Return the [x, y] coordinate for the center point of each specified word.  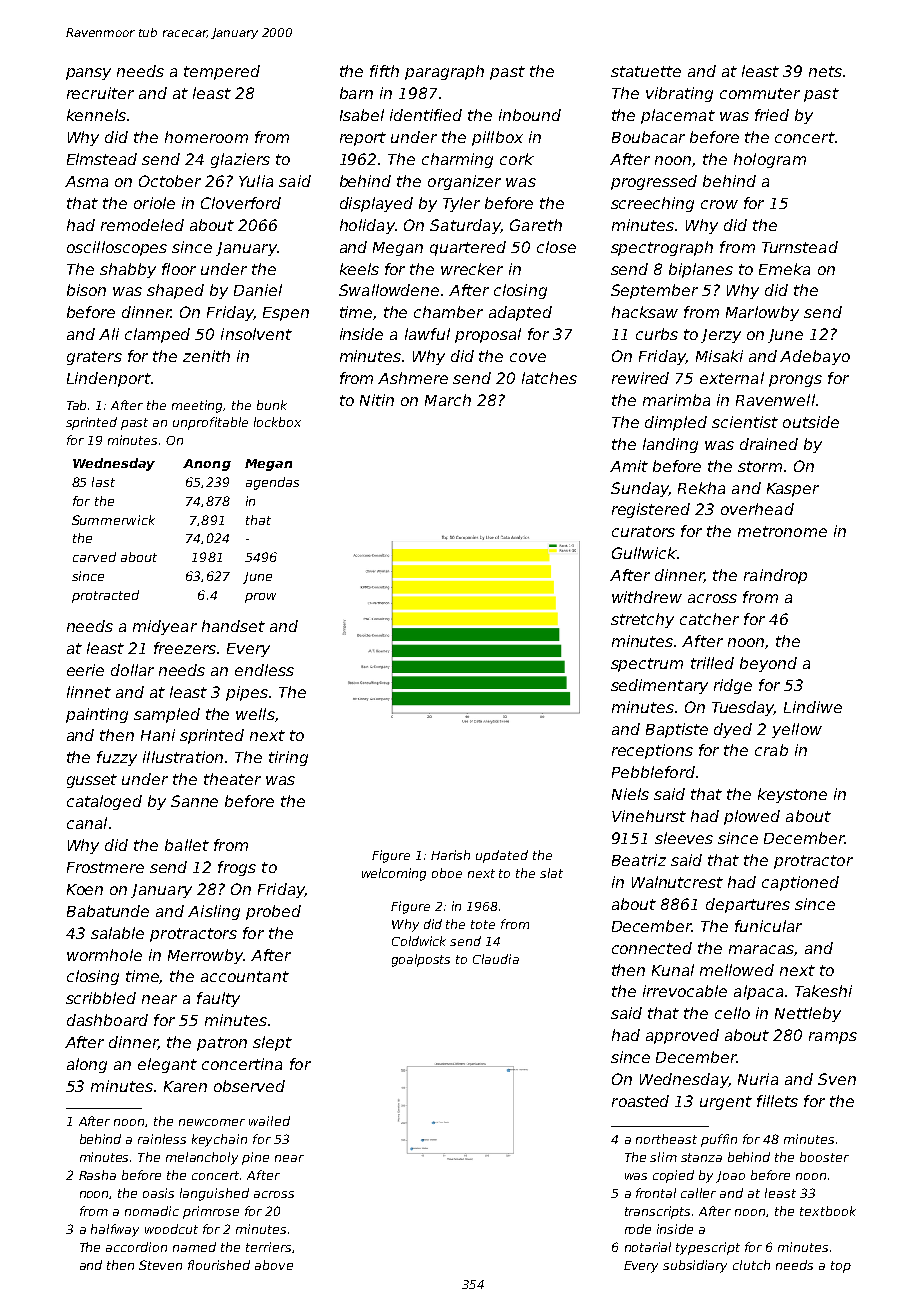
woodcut [171, 1229]
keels [359, 269]
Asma [86, 181]
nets [825, 71]
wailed [269, 1121]
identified [426, 115]
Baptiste [677, 730]
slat [551, 873]
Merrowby [206, 956]
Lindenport [108, 379]
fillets [777, 1101]
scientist [745, 422]
